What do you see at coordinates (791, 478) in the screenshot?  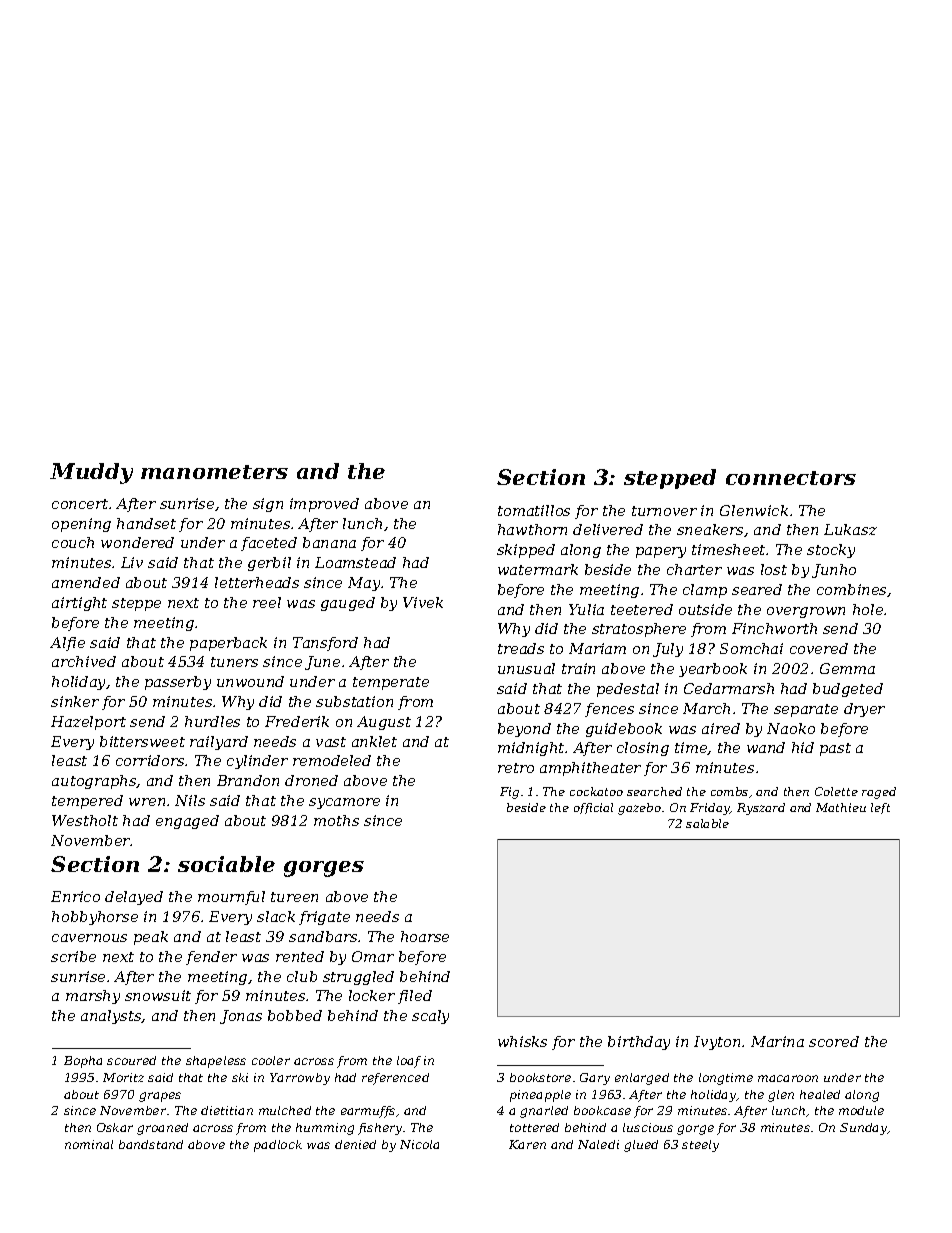 I see `connectors` at bounding box center [791, 478].
